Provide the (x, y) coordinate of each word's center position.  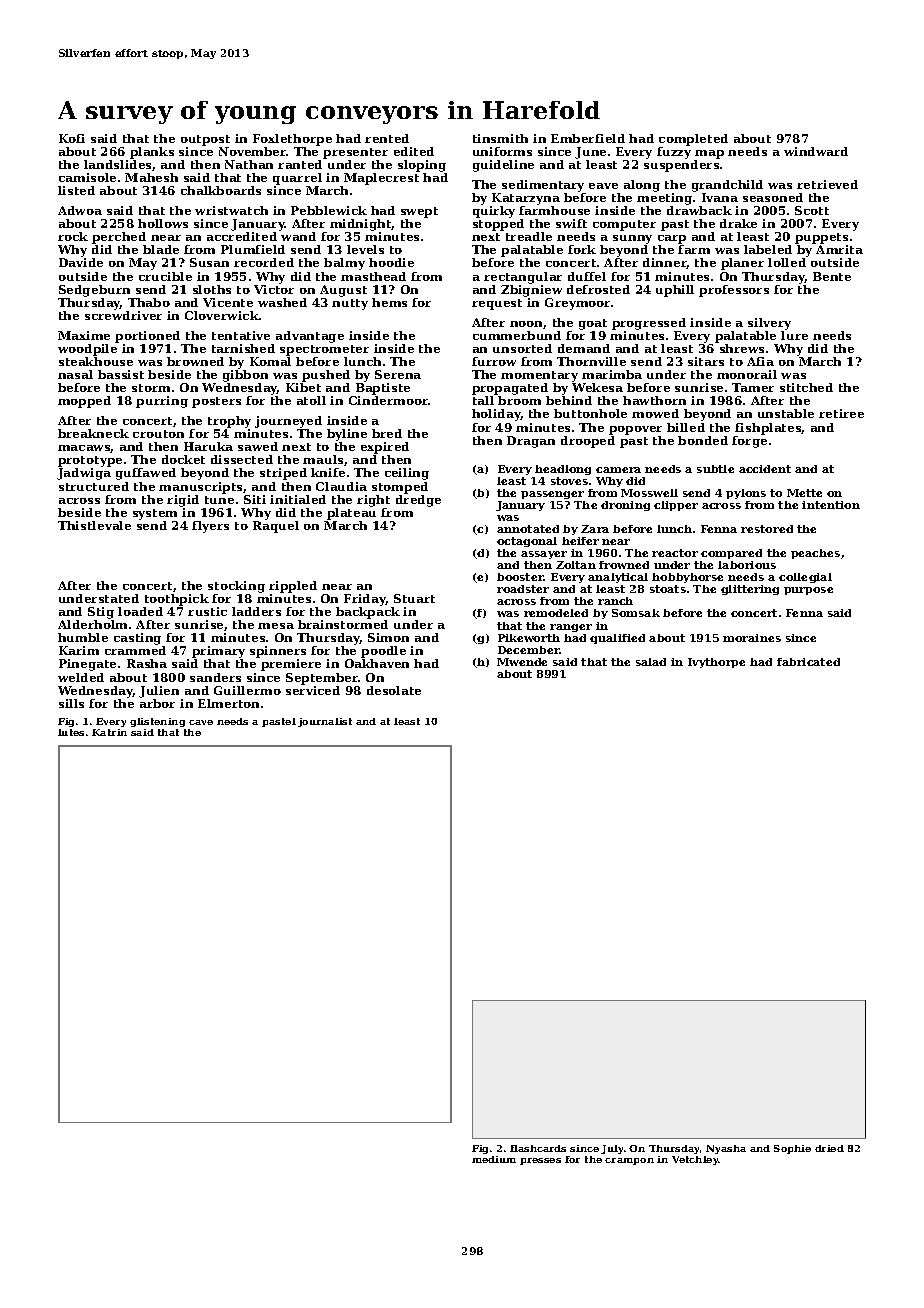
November (253, 151)
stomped (400, 488)
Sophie (792, 1149)
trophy (229, 422)
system (155, 514)
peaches (815, 554)
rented (387, 138)
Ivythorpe (716, 663)
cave (201, 722)
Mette (804, 493)
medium (494, 1159)
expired (385, 448)
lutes (71, 732)
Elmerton (228, 703)
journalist (325, 722)
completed (693, 140)
